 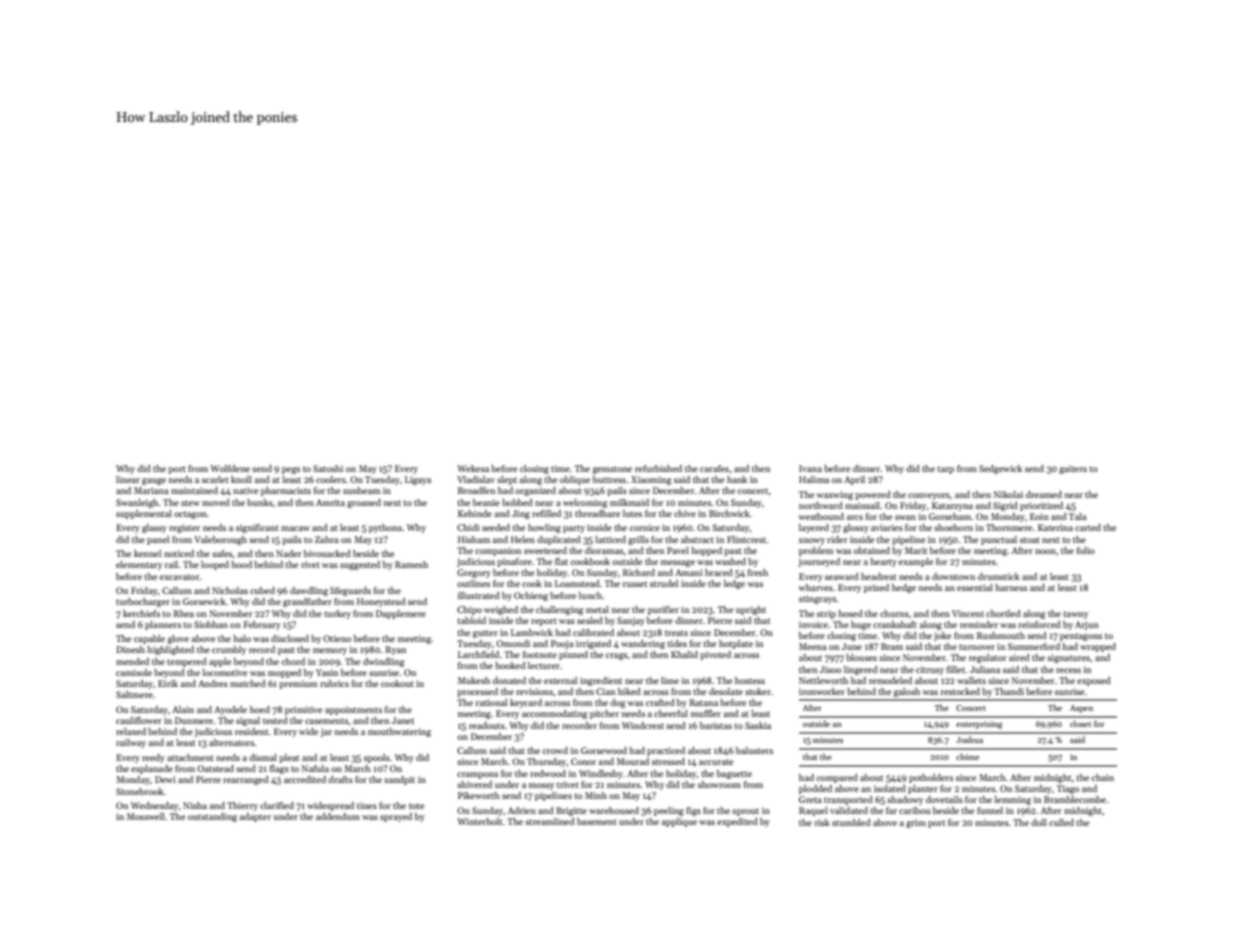 What do you see at coordinates (677, 643) in the document?
I see `tides` at bounding box center [677, 643].
